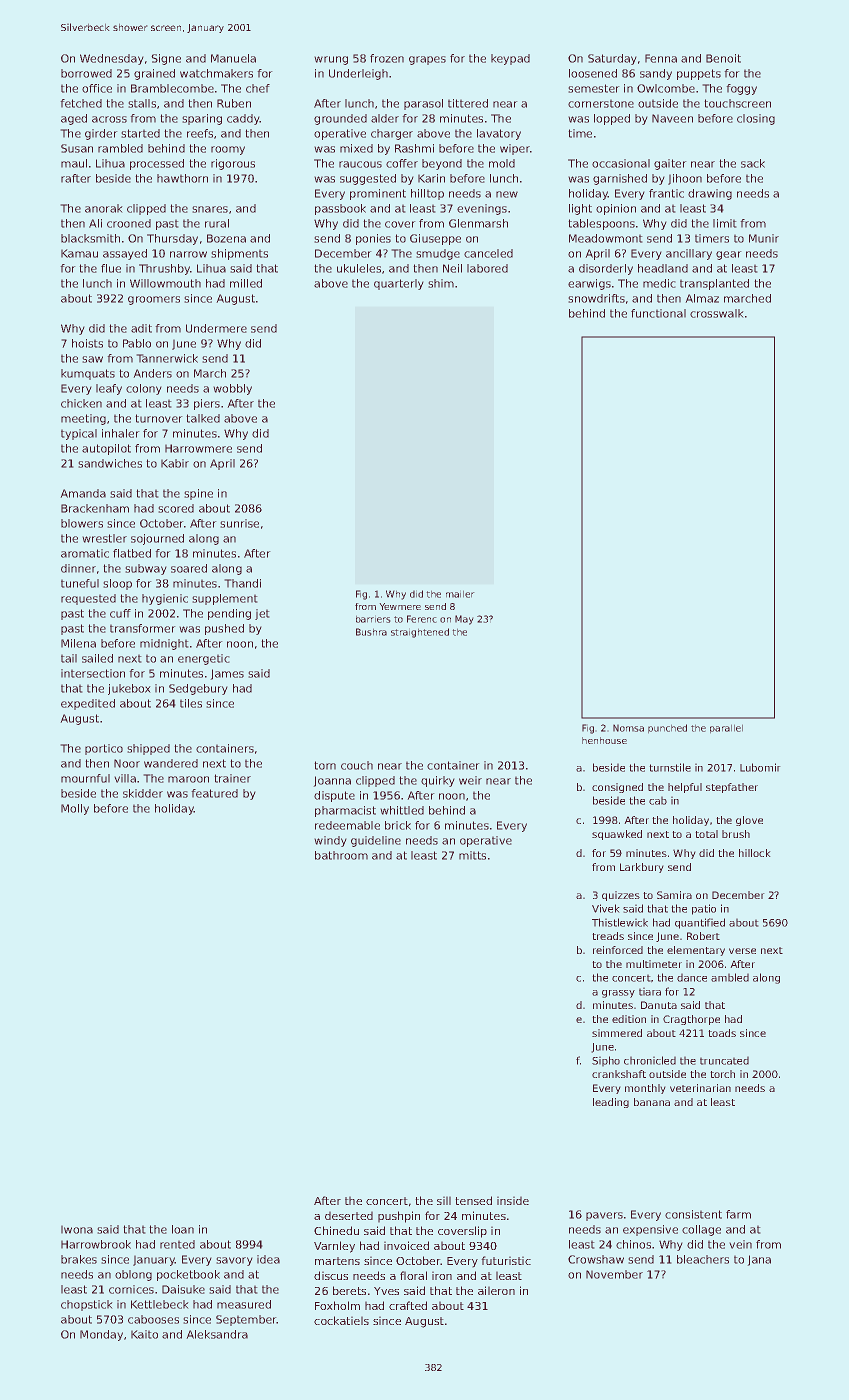 This screenshot has width=849, height=1400. I want to click on bathroom, so click(341, 855).
